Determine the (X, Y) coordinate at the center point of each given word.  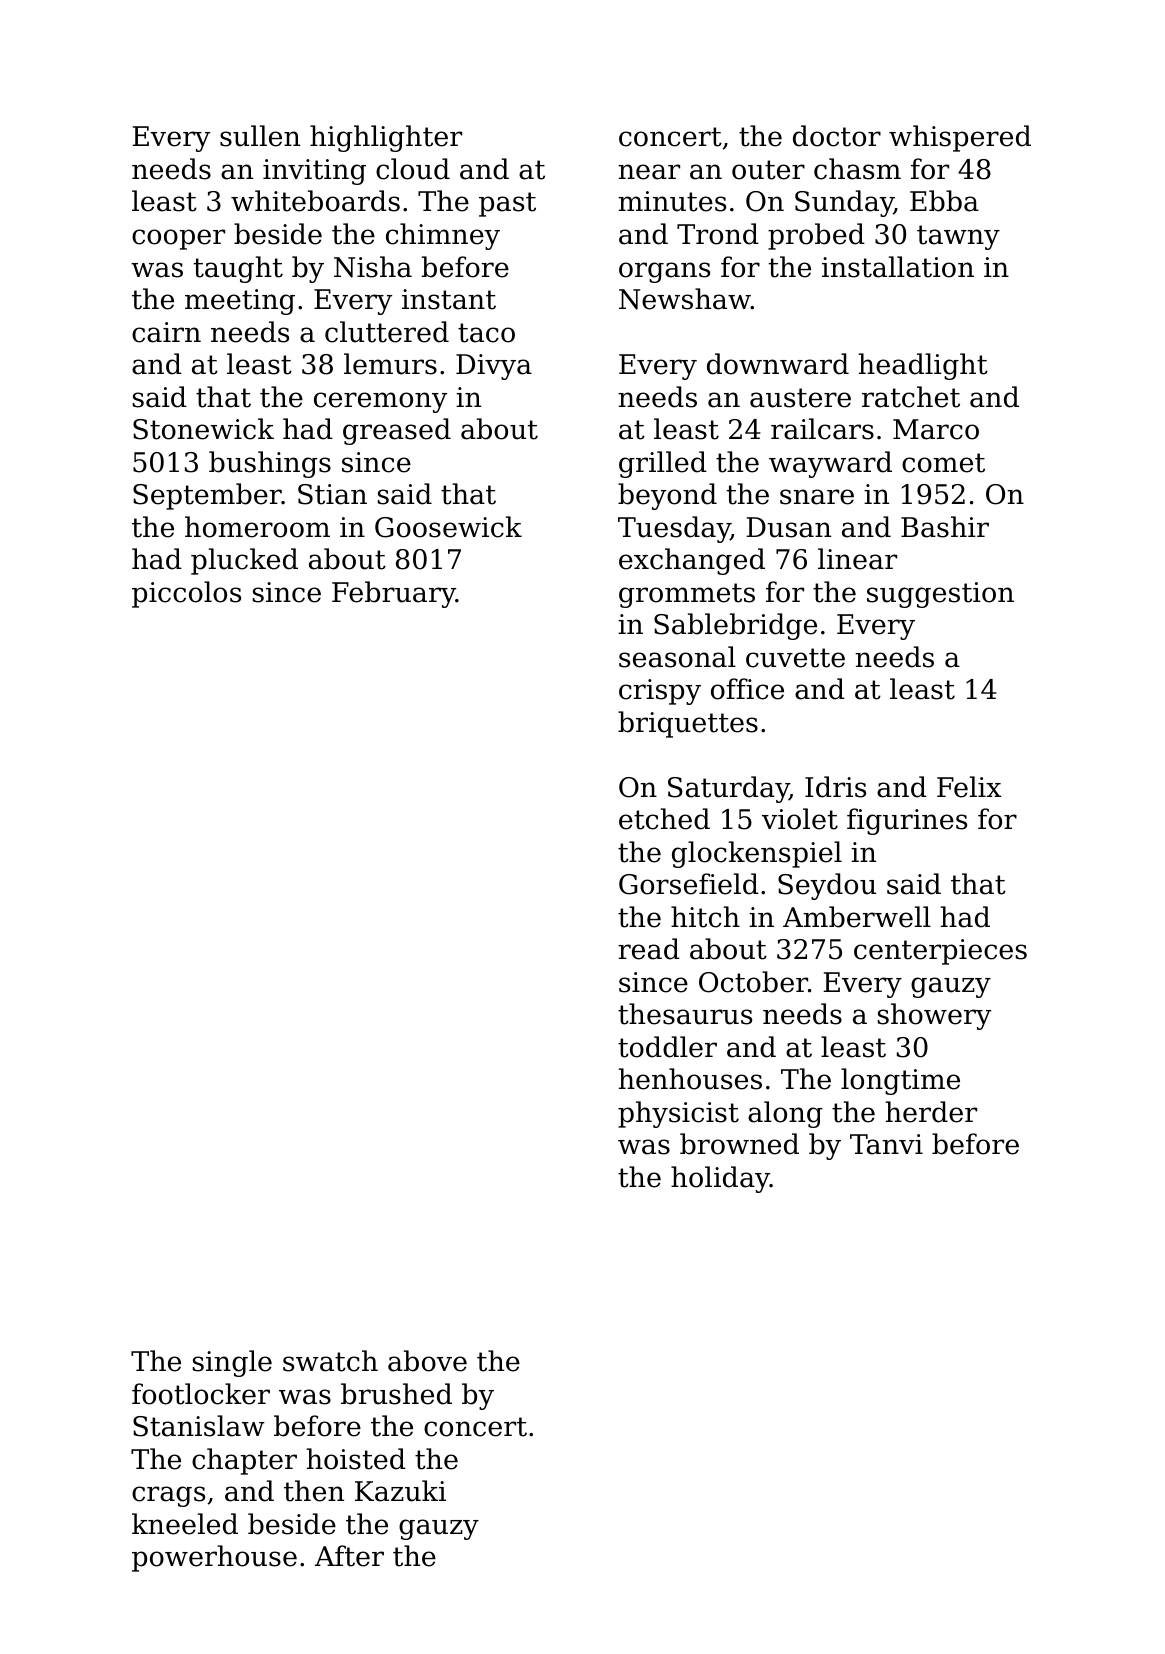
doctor (837, 136)
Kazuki (400, 1491)
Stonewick (203, 429)
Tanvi (886, 1144)
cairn (166, 332)
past (507, 204)
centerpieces (940, 952)
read (649, 949)
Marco (936, 429)
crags (168, 1496)
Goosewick (448, 527)
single (232, 1363)
